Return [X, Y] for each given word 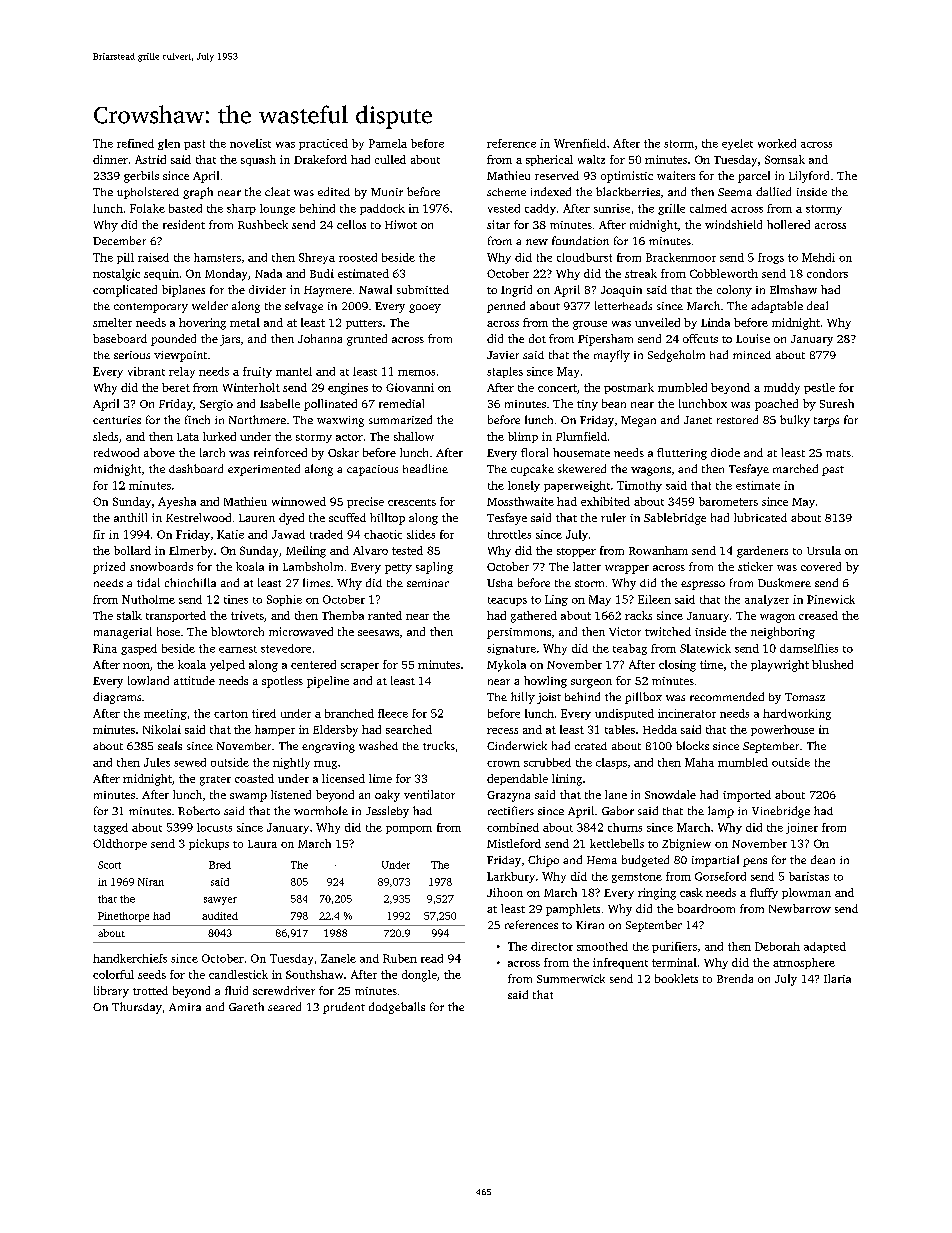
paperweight [577, 486]
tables [620, 729]
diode [725, 452]
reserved [557, 175]
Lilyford [809, 177]
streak [641, 273]
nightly [291, 763]
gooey [425, 308]
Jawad [288, 534]
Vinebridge [781, 812]
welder [210, 305]
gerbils [141, 177]
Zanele [338, 958]
